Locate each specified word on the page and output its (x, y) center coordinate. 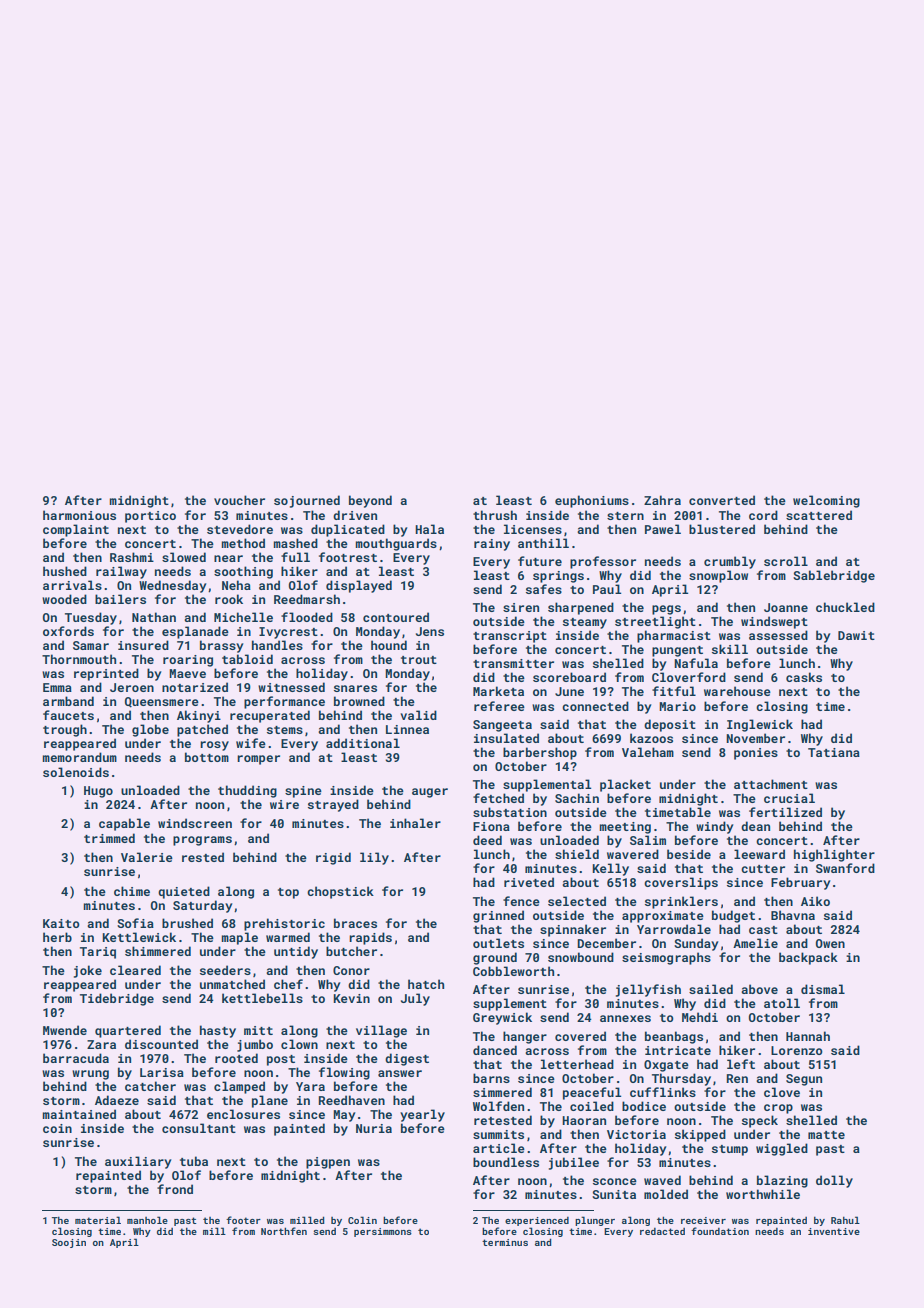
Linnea (407, 729)
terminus (505, 1242)
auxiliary (138, 1162)
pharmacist (674, 636)
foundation (720, 1231)
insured (143, 645)
